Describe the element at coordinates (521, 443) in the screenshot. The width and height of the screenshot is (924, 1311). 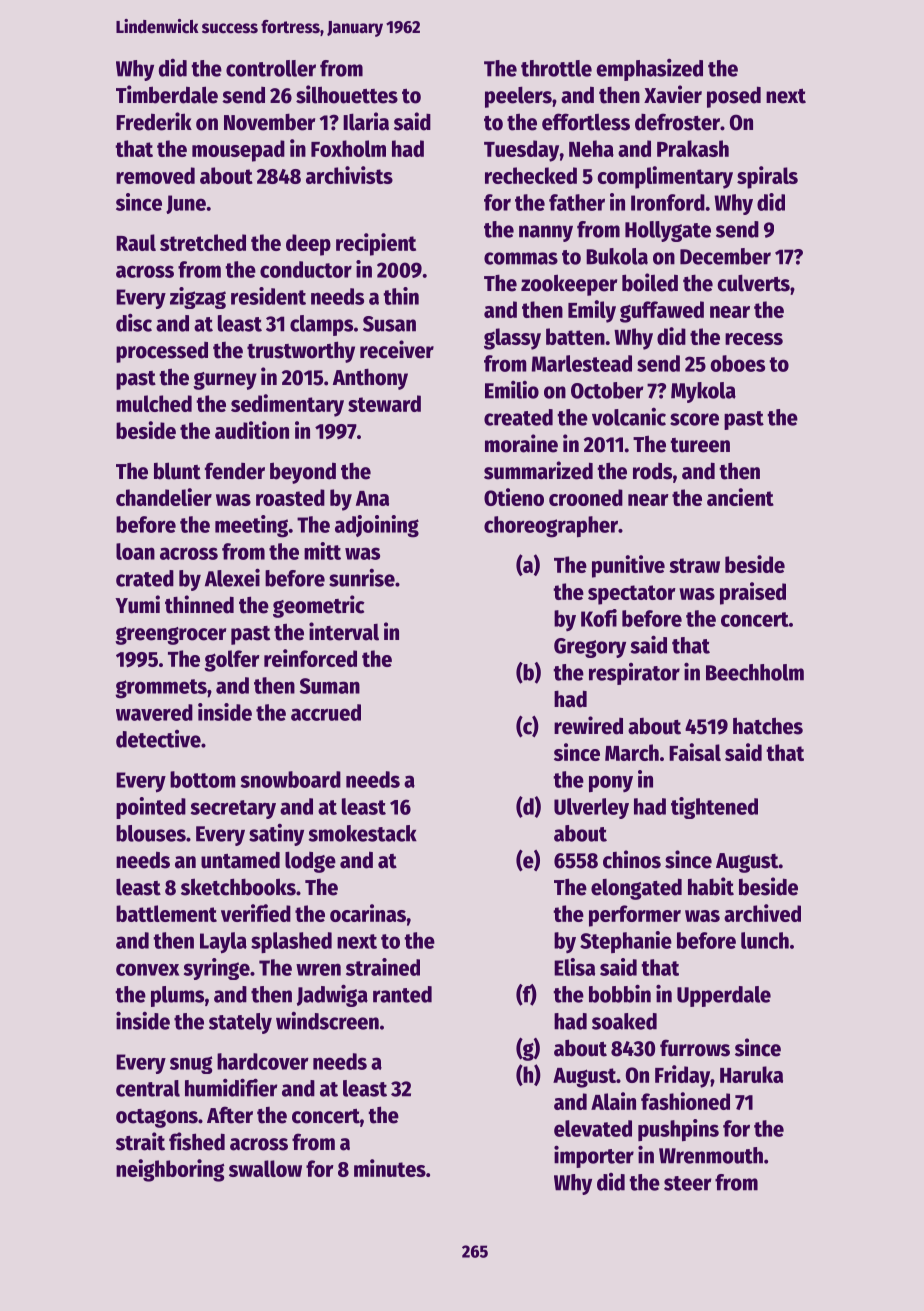
I see `moraine` at that location.
